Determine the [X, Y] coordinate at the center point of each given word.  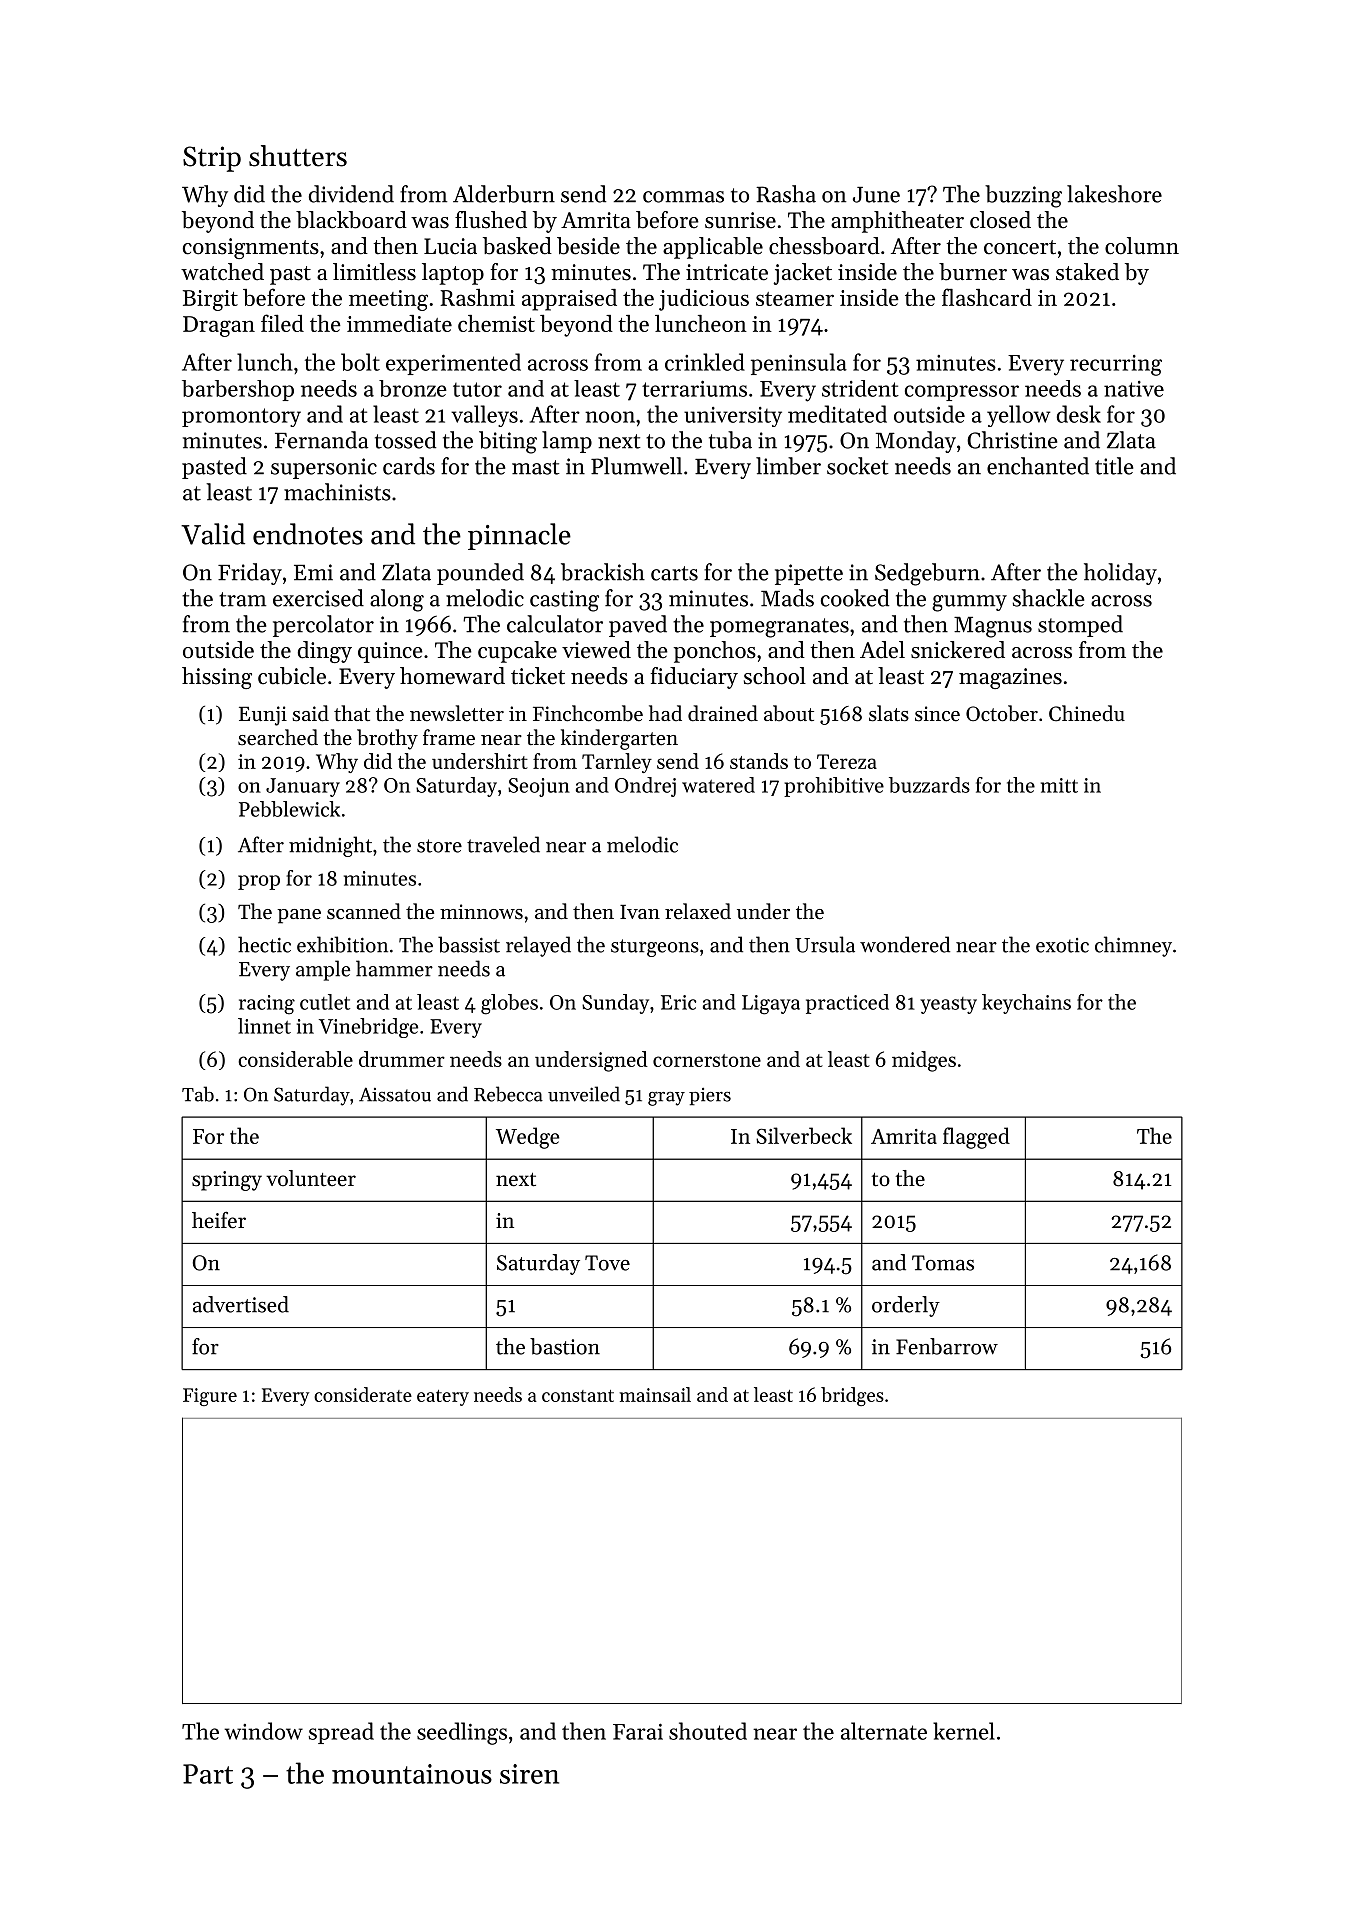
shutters [298, 156]
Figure [210, 1397]
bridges [852, 1396]
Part [208, 1774]
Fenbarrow [947, 1346]
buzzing [1023, 196]
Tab [198, 1094]
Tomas [943, 1263]
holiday [1120, 574]
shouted [708, 1731]
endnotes [308, 534]
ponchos [715, 652]
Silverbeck [804, 1135]
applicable [713, 248]
